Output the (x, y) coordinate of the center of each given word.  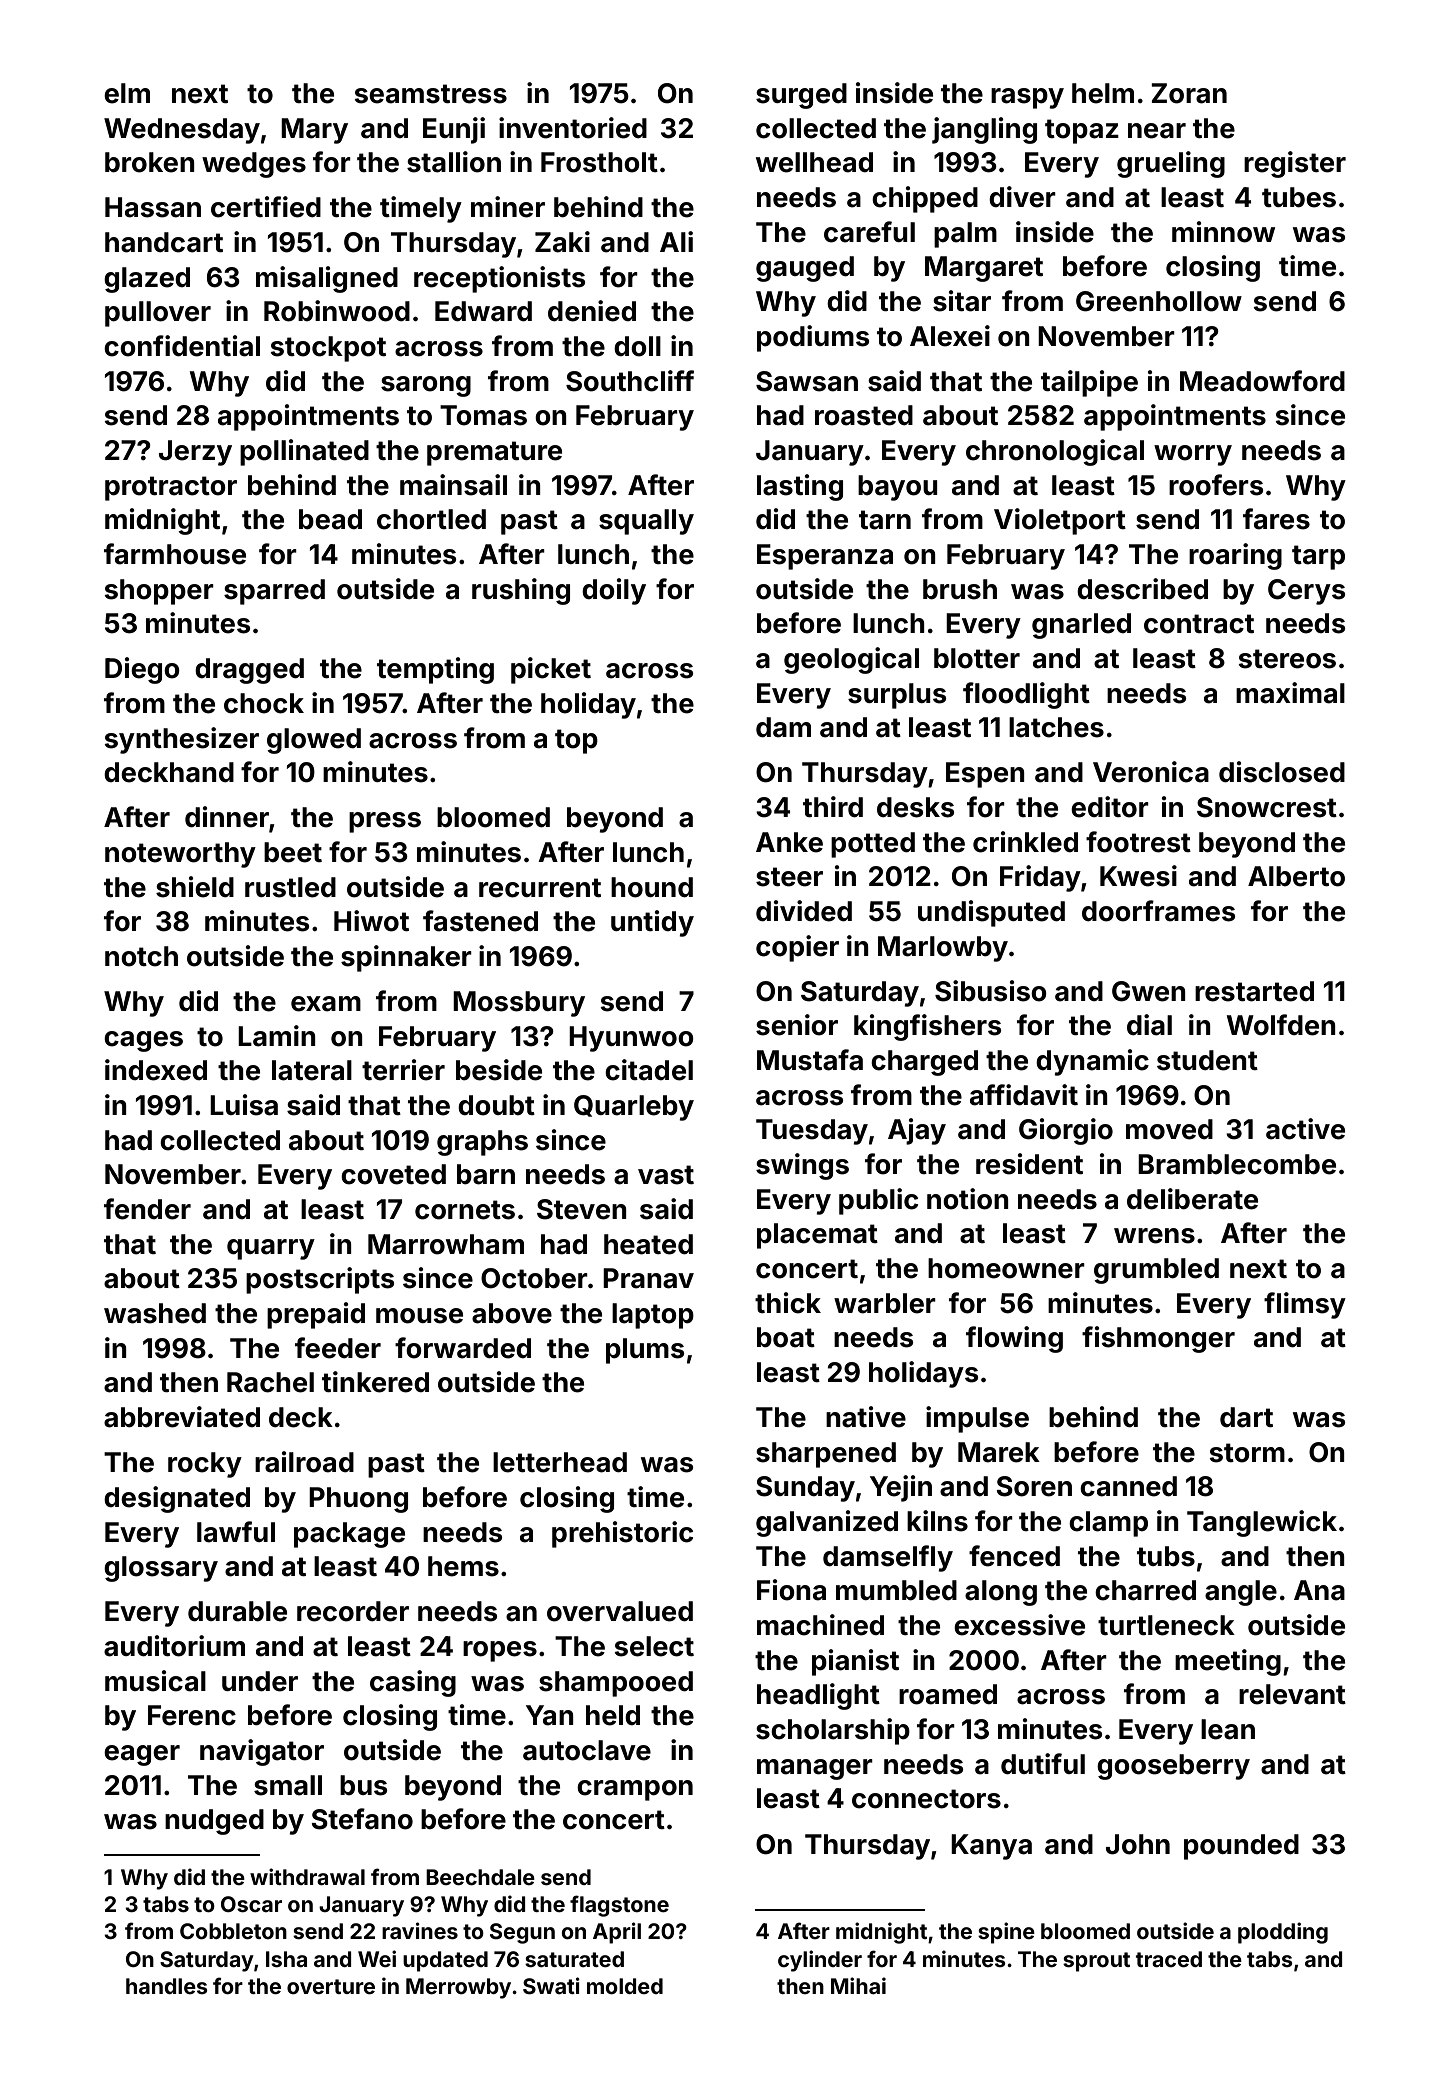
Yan (550, 1715)
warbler (885, 1303)
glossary (161, 1569)
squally (646, 522)
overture (331, 1986)
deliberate (1192, 1199)
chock (264, 703)
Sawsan (807, 381)
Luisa (244, 1105)
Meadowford (1262, 381)
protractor (171, 488)
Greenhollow (1159, 301)
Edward (483, 311)
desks (916, 807)
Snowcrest (1267, 807)
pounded (1241, 1847)
